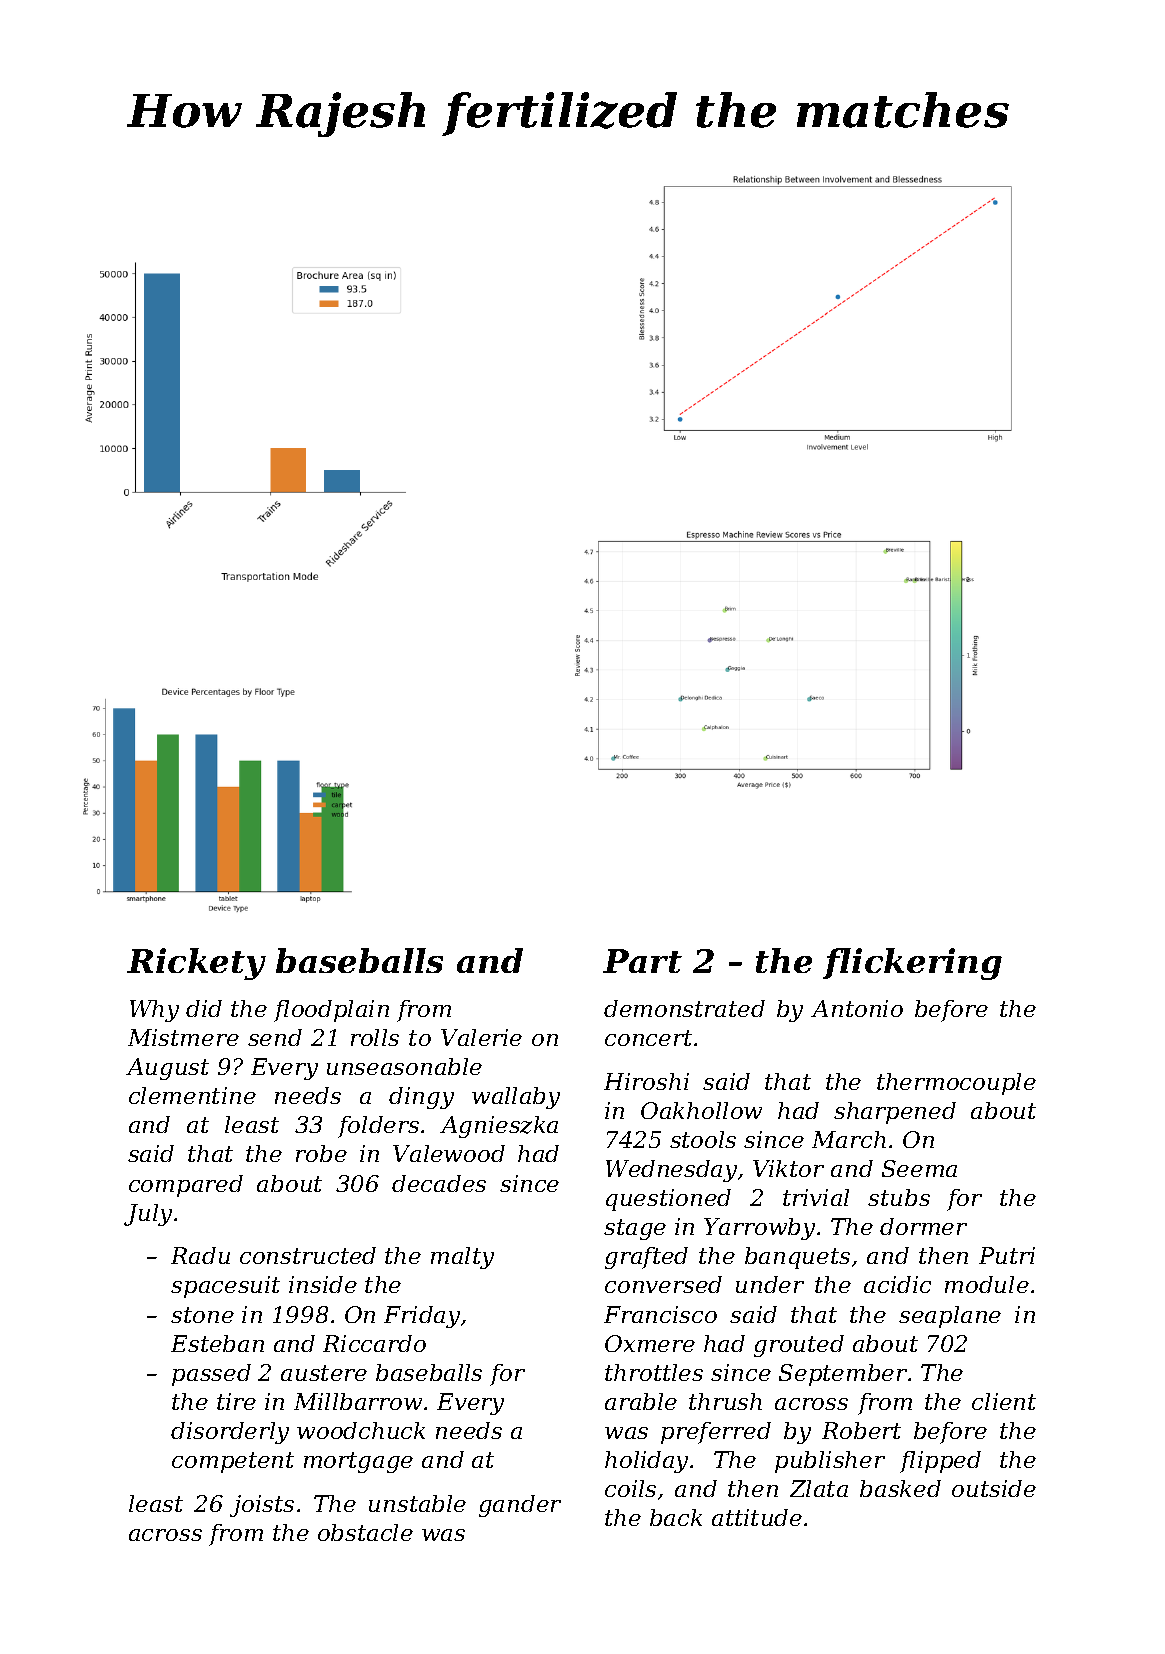  I want to click on floodplain, so click(331, 1011).
